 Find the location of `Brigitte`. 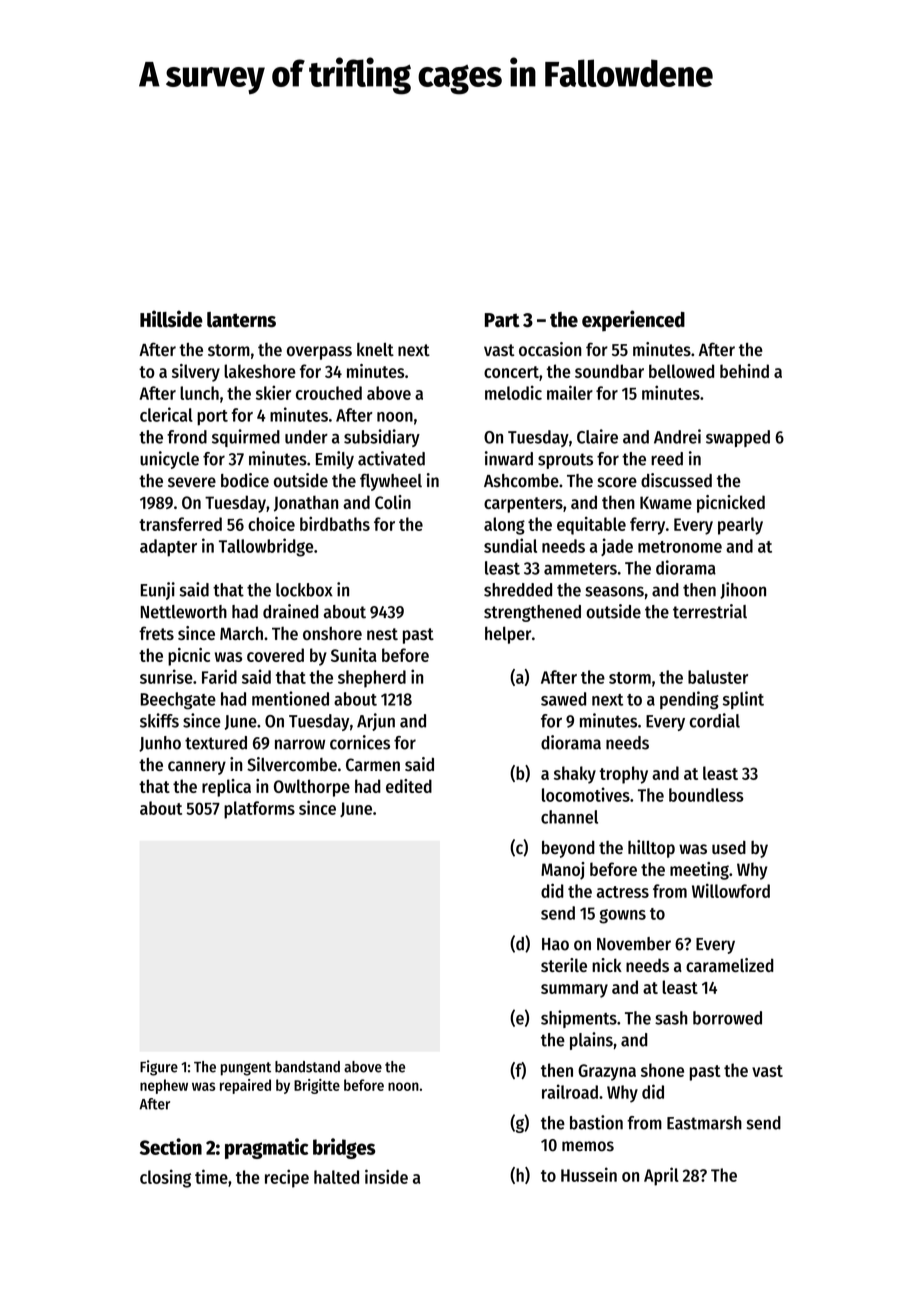

Brigitte is located at coordinates (317, 1086).
